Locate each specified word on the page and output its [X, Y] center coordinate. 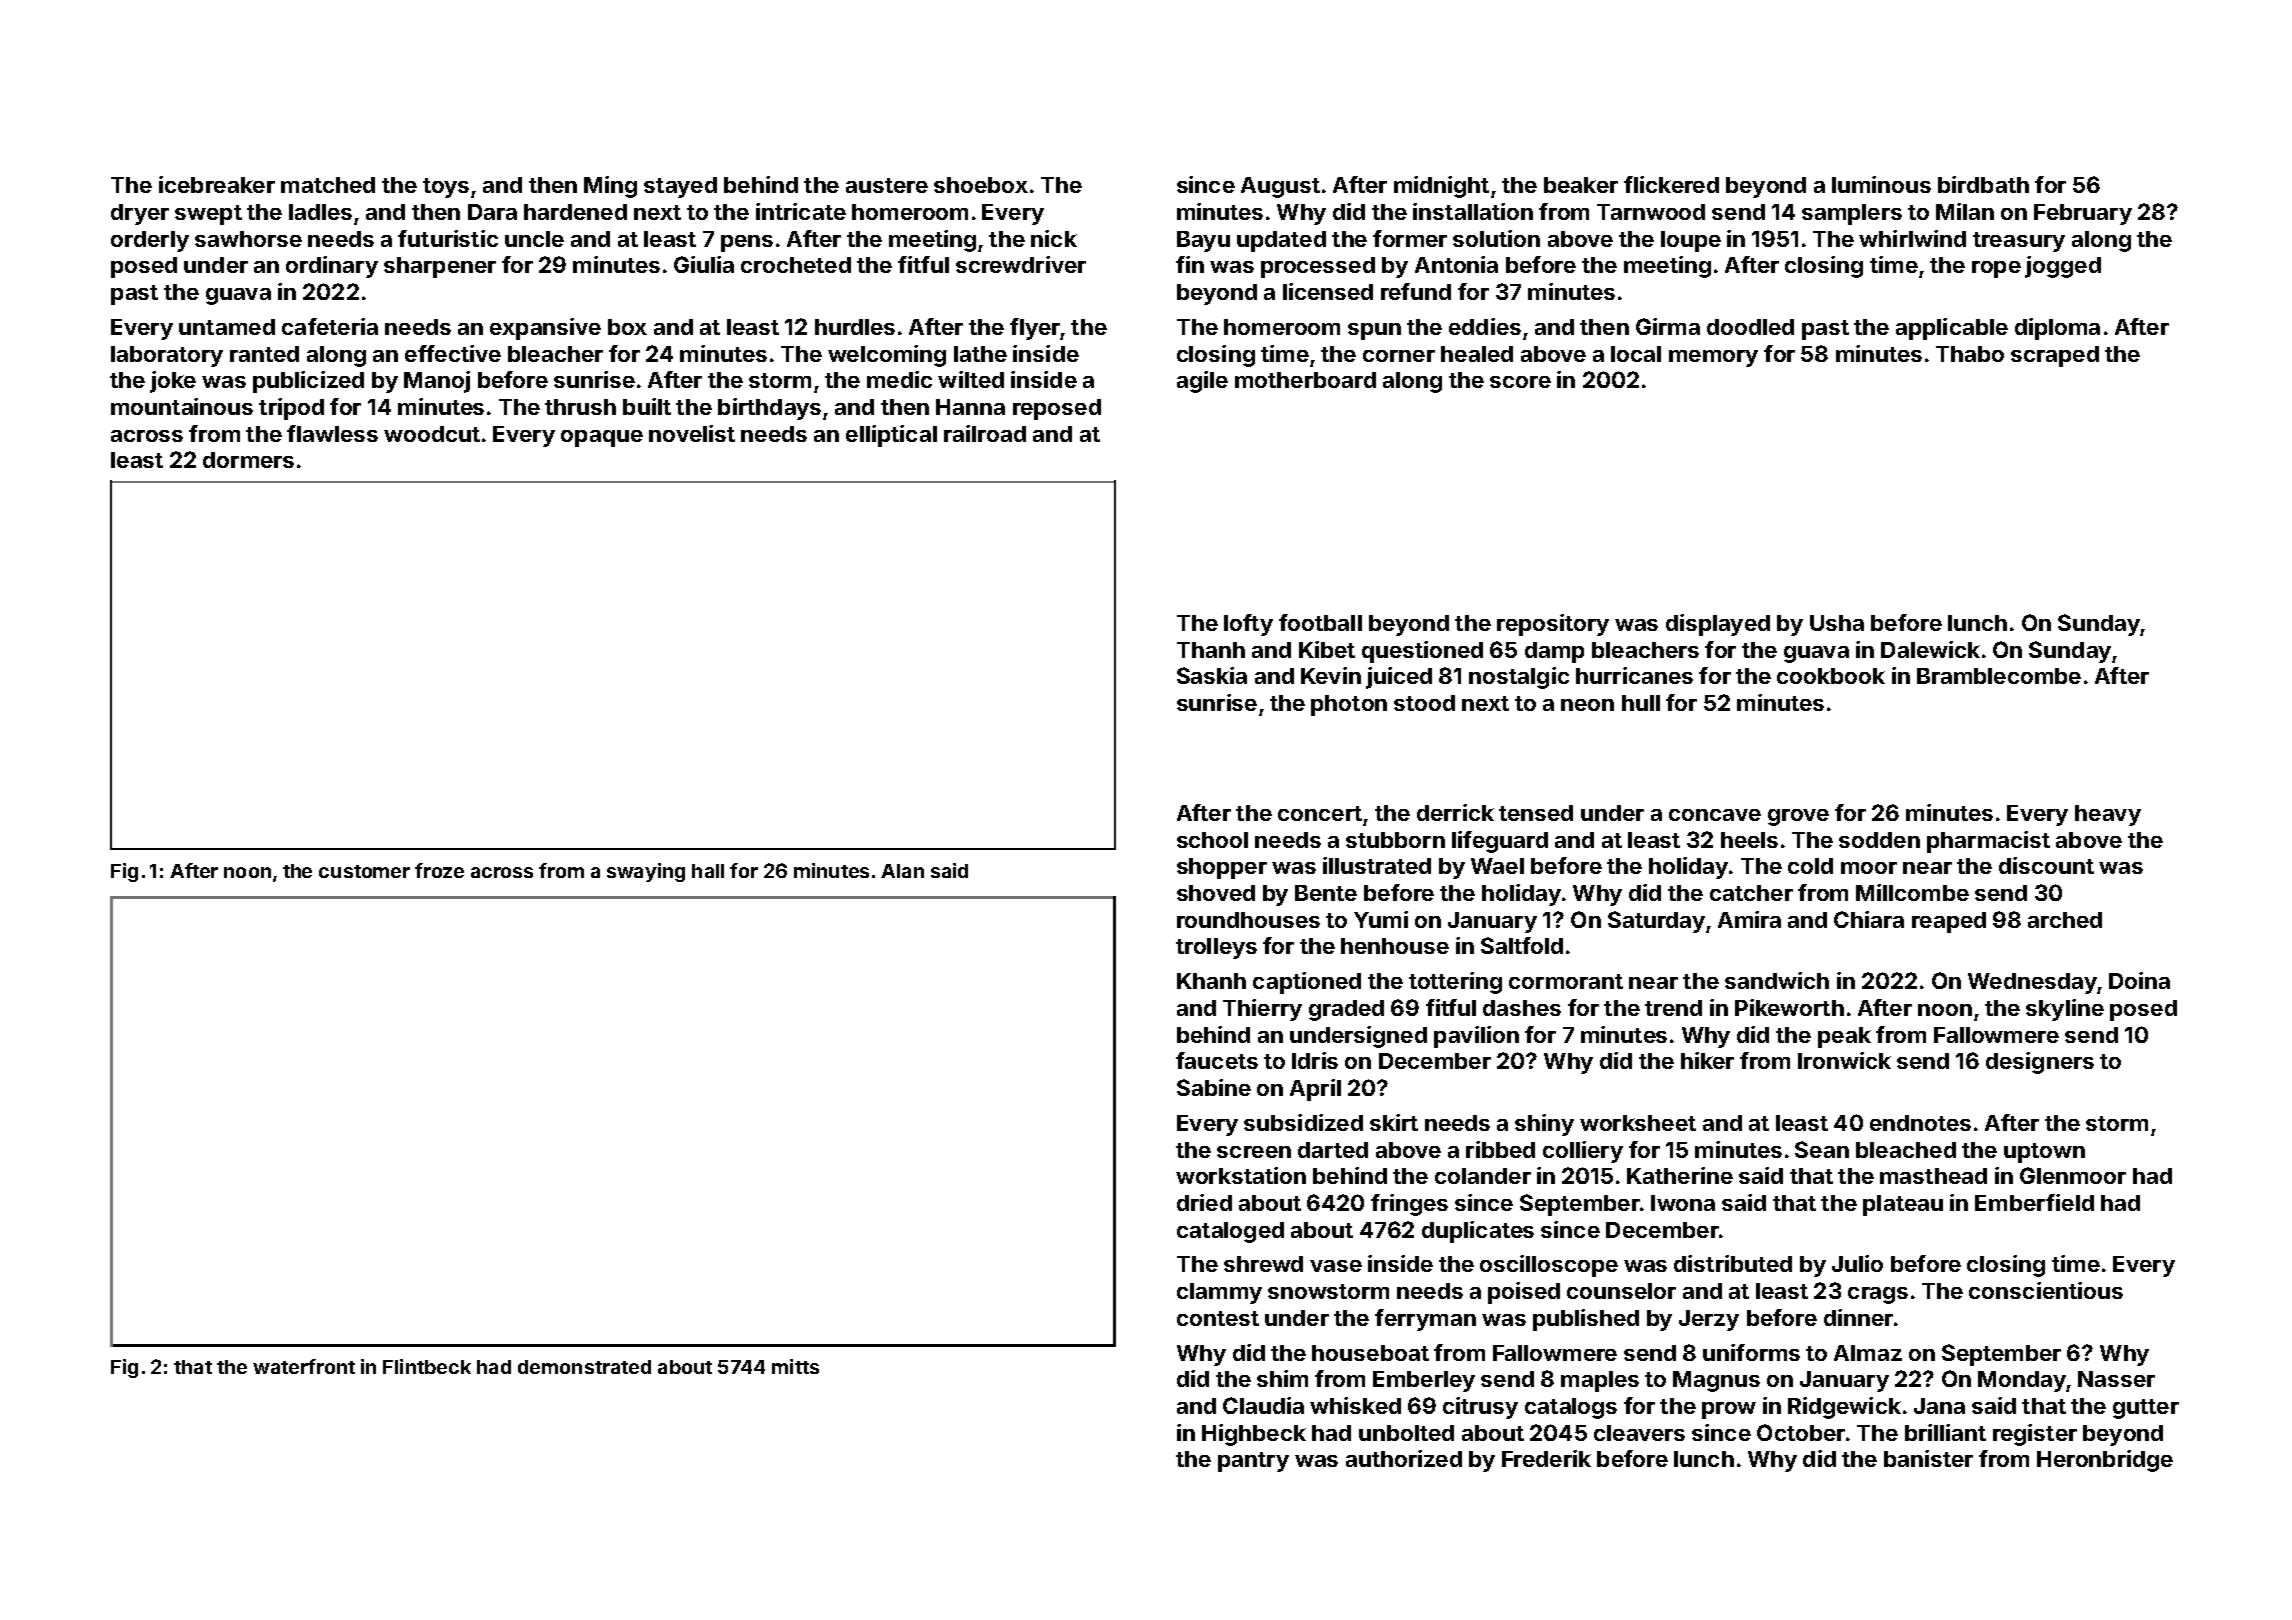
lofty [1248, 625]
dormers [248, 460]
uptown [2044, 1153]
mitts [795, 1366]
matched [328, 185]
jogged [2063, 267]
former [1410, 238]
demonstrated [584, 1367]
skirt [1394, 1122]
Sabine [1214, 1087]
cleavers [1639, 1433]
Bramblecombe [1999, 676]
